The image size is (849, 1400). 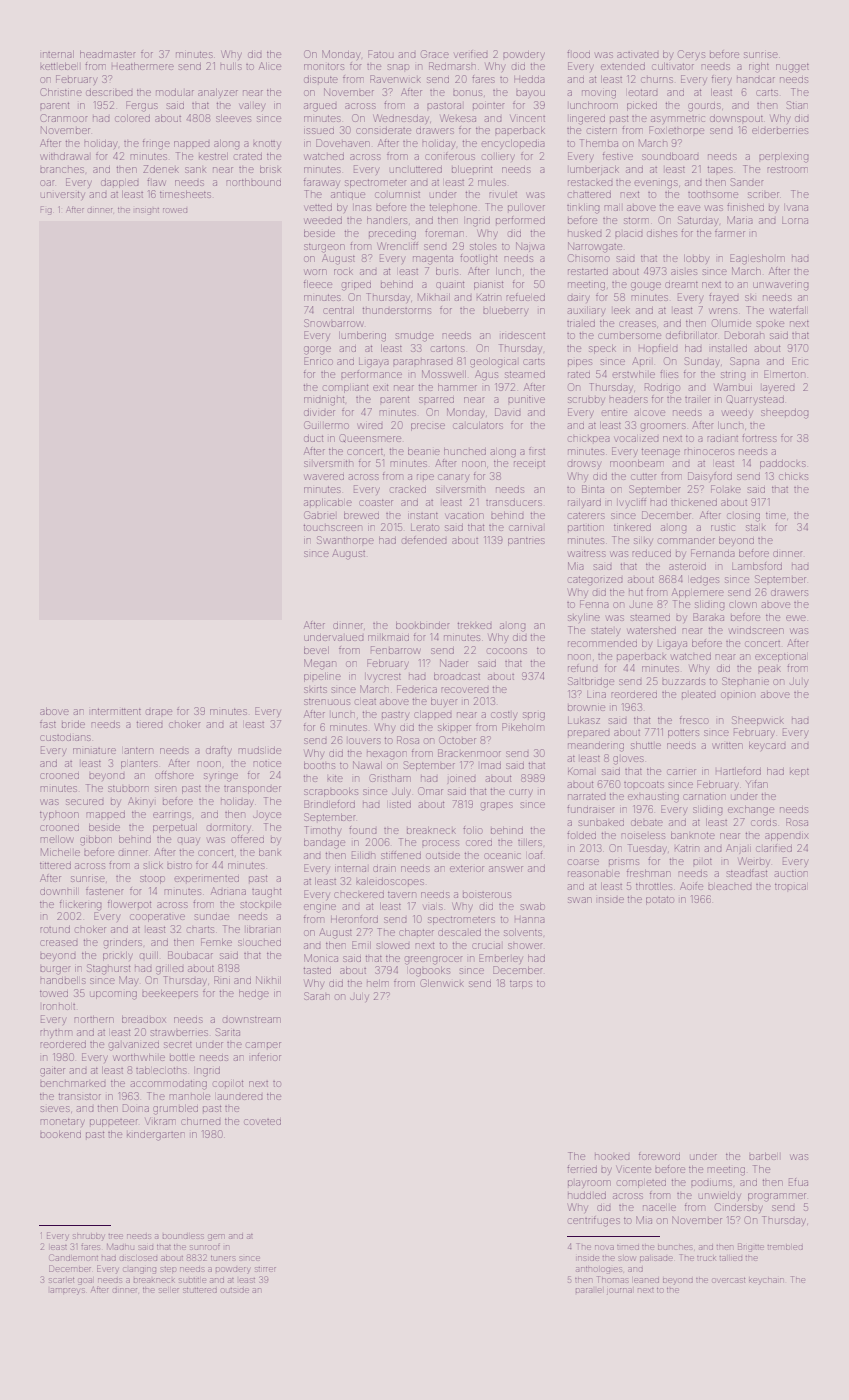 What do you see at coordinates (108, 969) in the screenshot?
I see `Staghurst` at bounding box center [108, 969].
